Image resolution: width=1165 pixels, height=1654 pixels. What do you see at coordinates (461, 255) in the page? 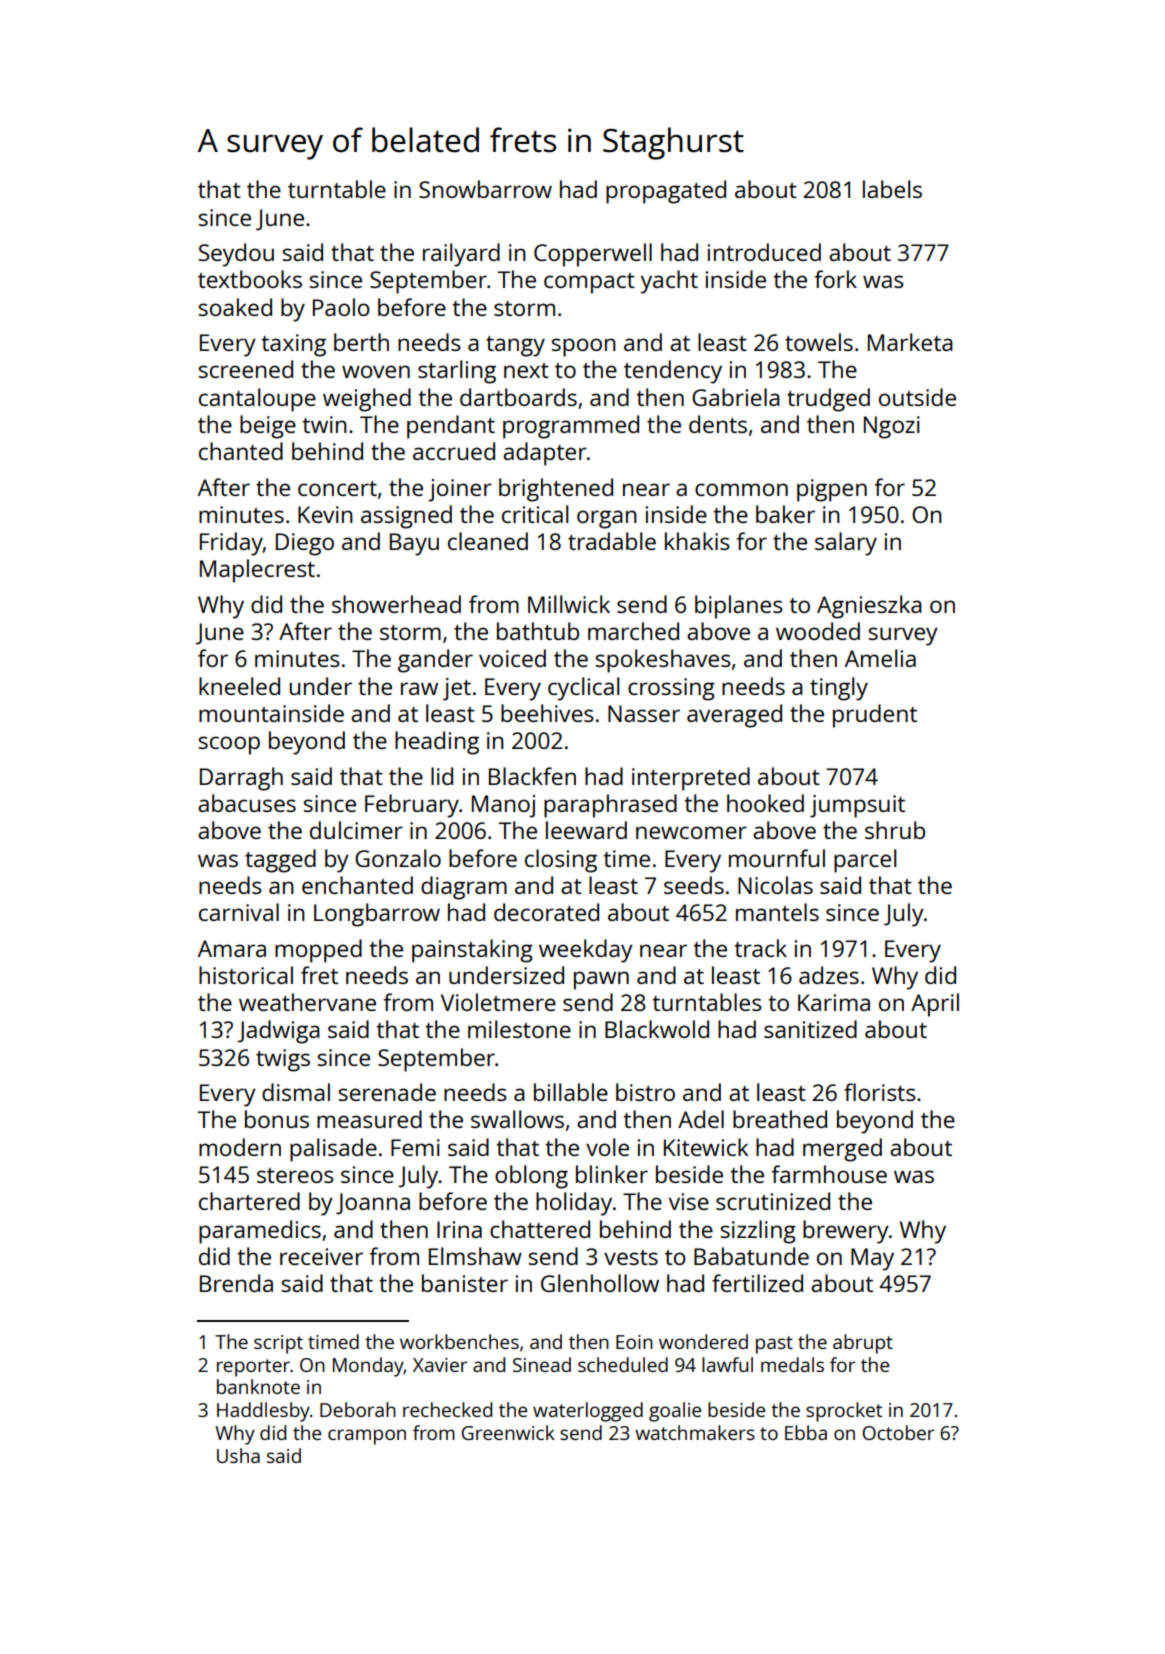
I see `railyard` at bounding box center [461, 255].
